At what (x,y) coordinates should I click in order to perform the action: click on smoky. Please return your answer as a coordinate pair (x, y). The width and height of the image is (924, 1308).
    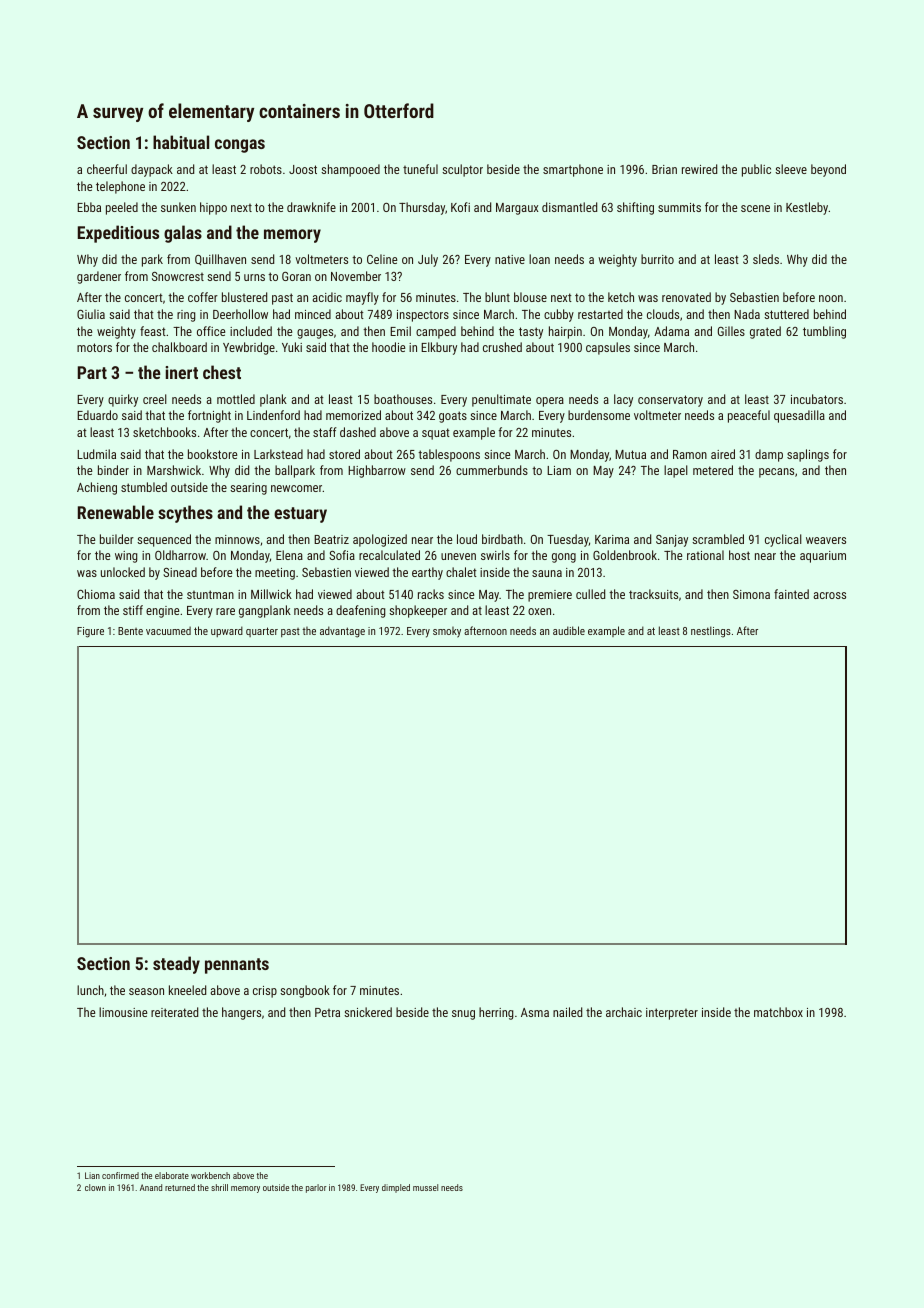
    Looking at the image, I should click on (447, 632).
